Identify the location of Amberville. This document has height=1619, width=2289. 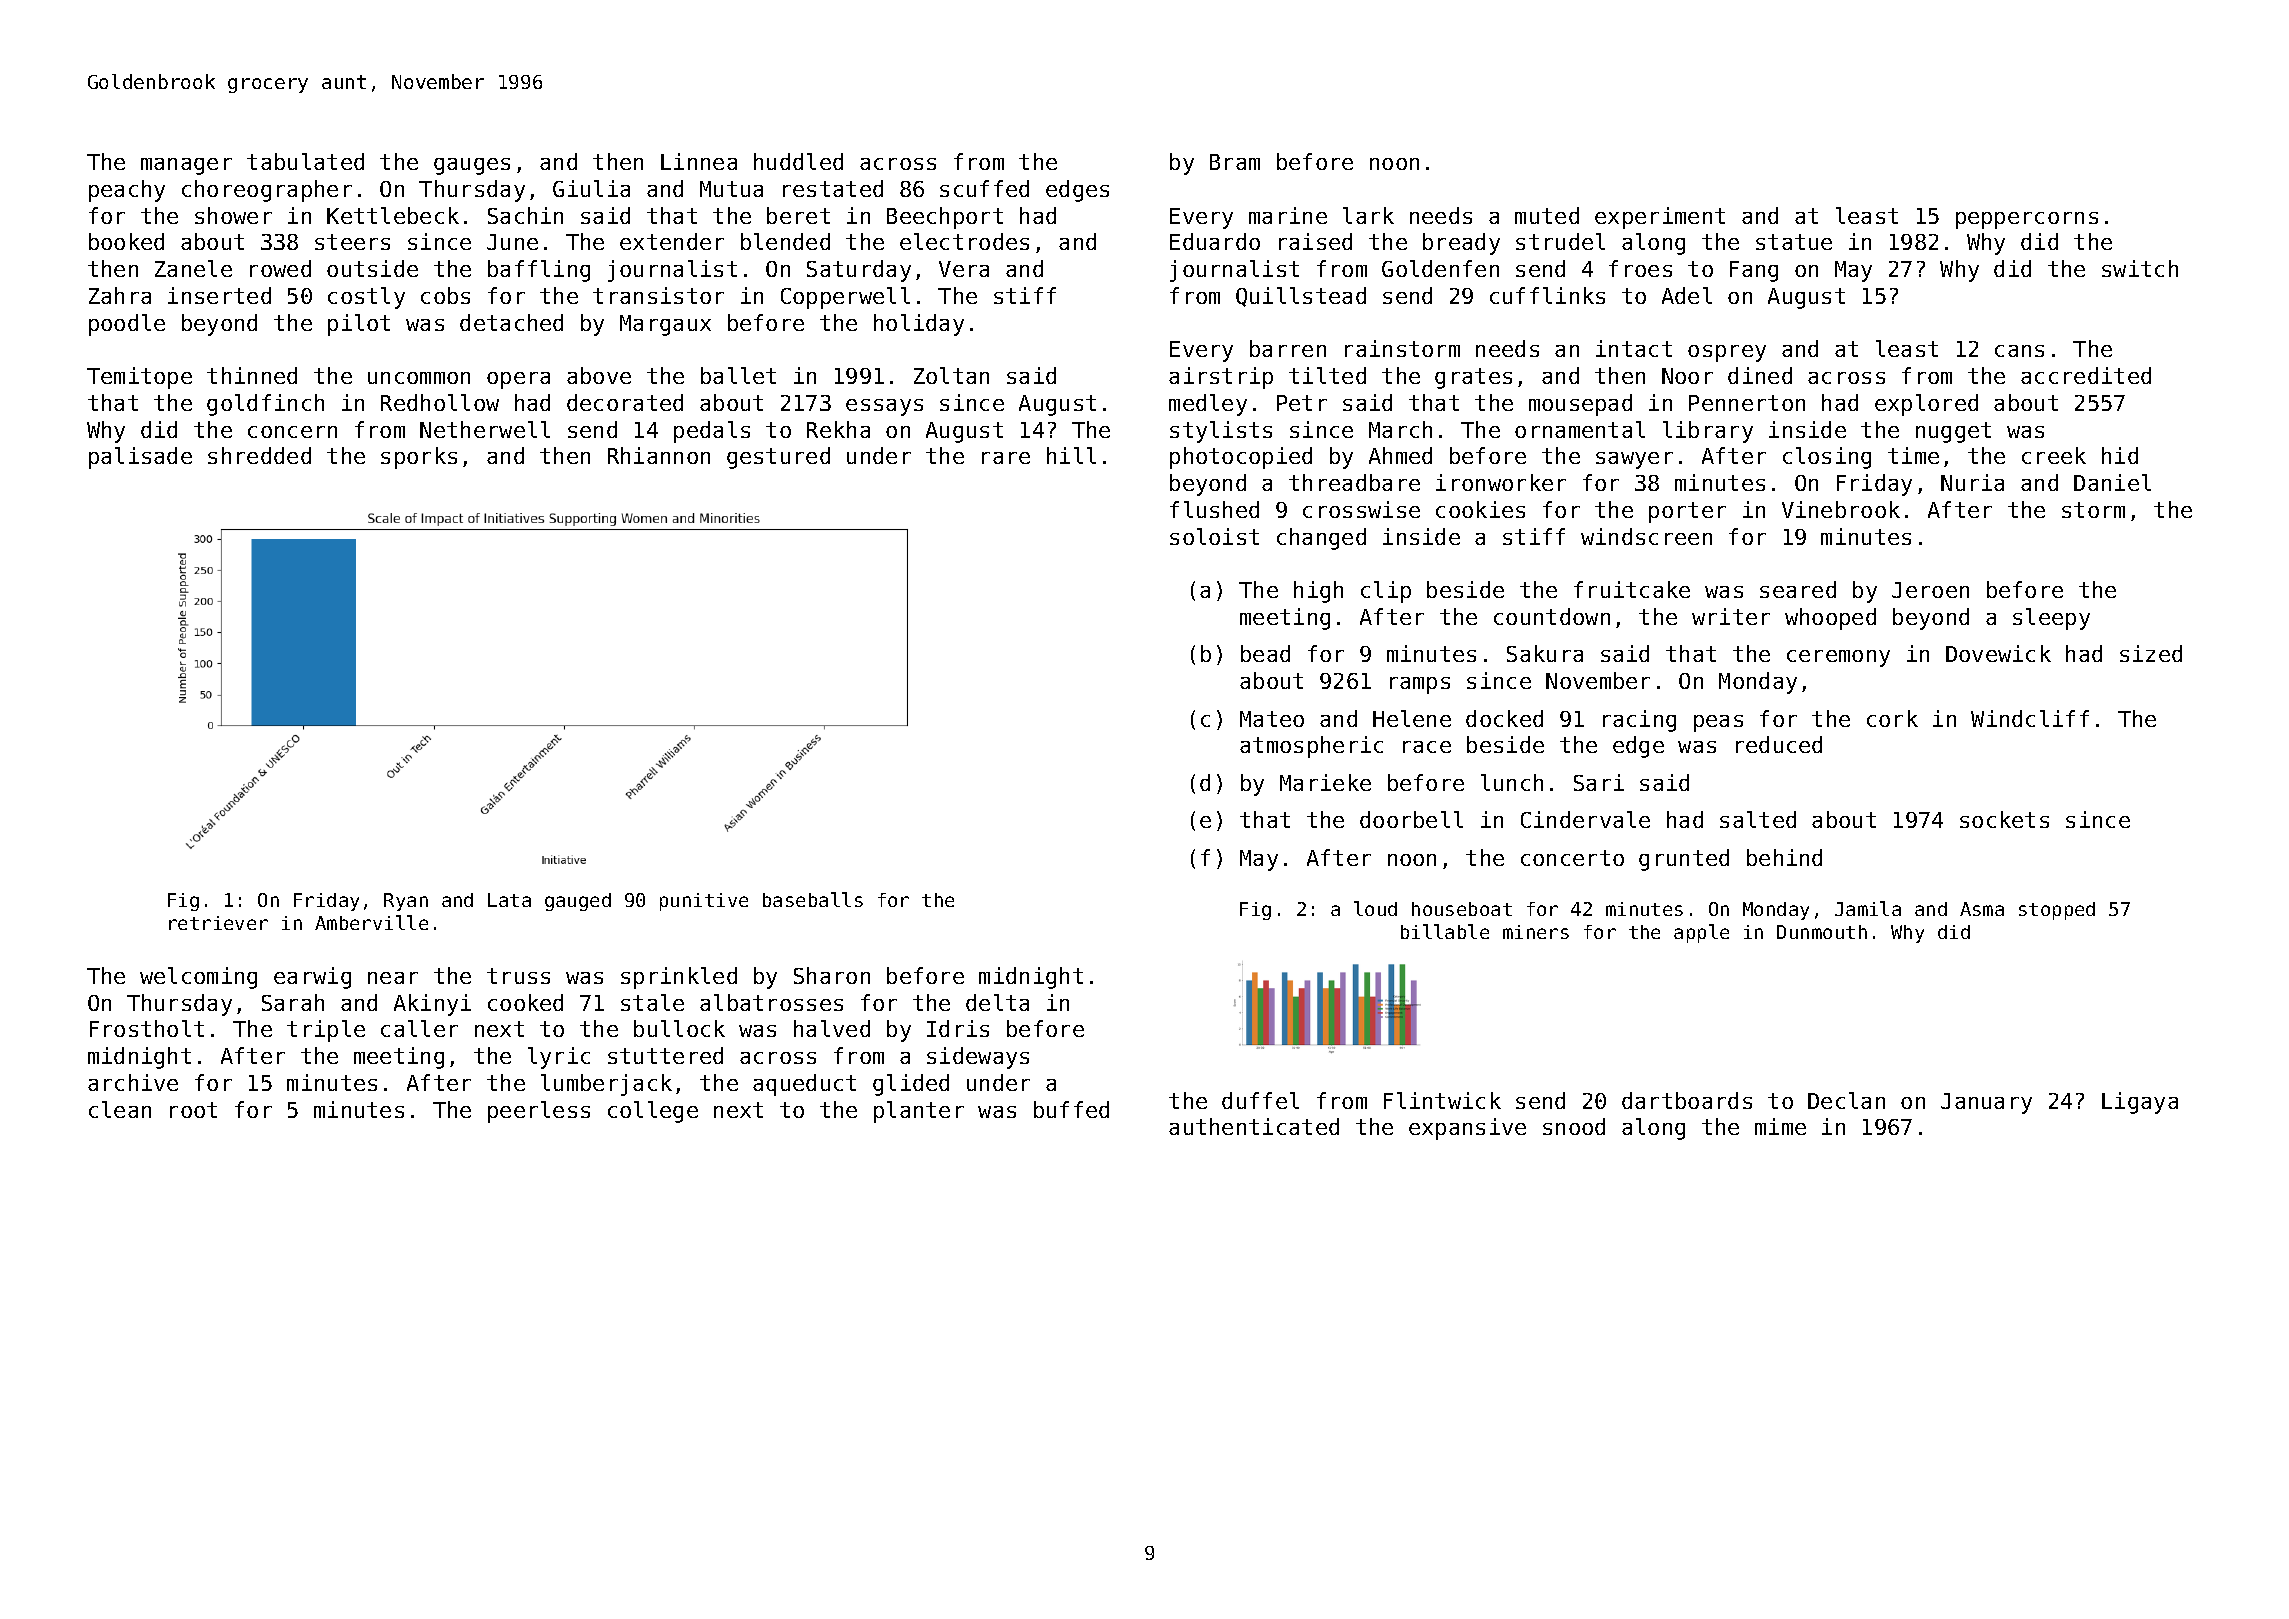
(371, 922).
